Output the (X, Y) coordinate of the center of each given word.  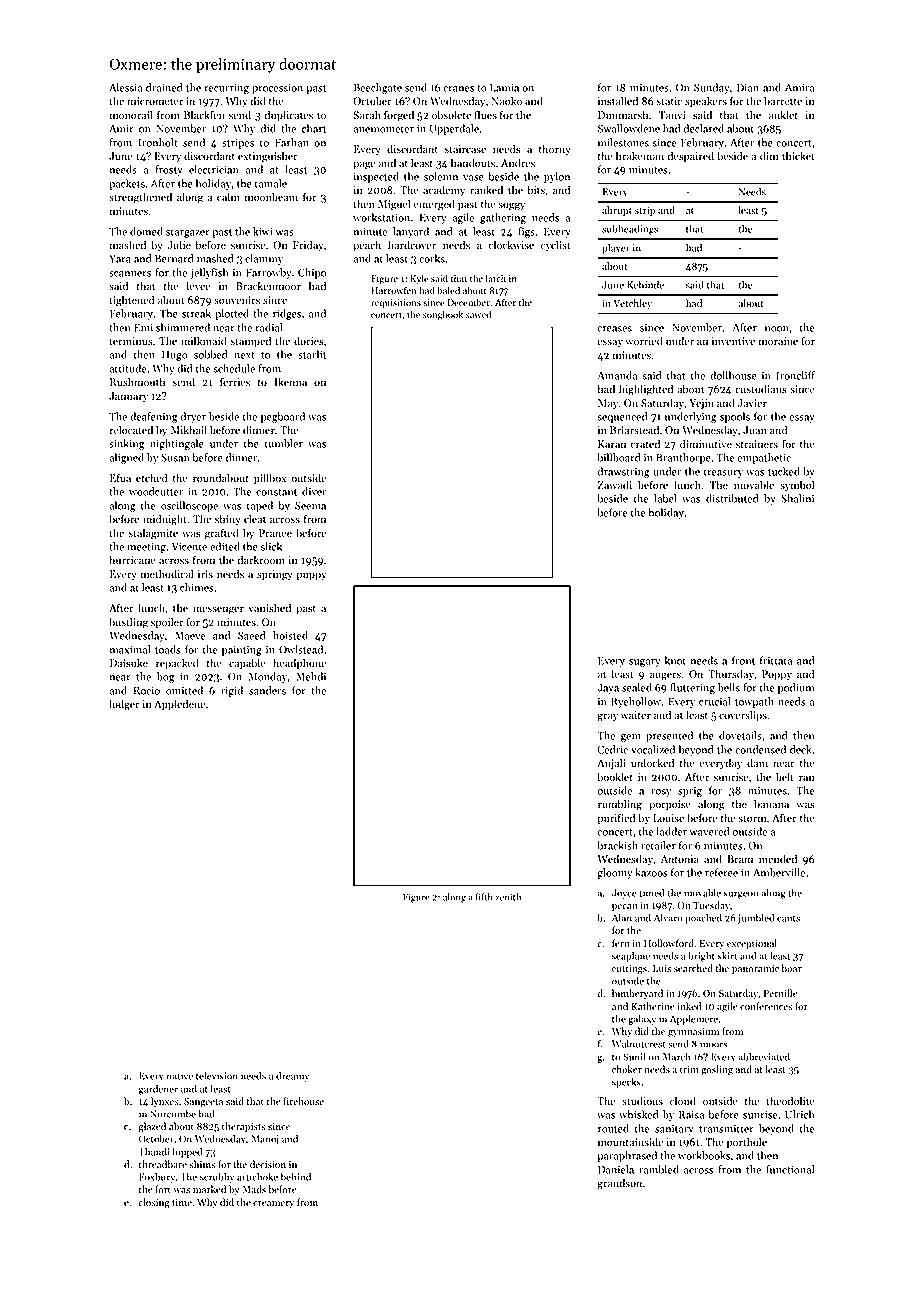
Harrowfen (394, 290)
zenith (508, 897)
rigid (232, 691)
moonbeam (271, 197)
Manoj (265, 1140)
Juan (755, 430)
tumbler (283, 443)
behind (296, 1176)
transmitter (726, 1129)
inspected (376, 177)
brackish (617, 845)
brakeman (640, 156)
